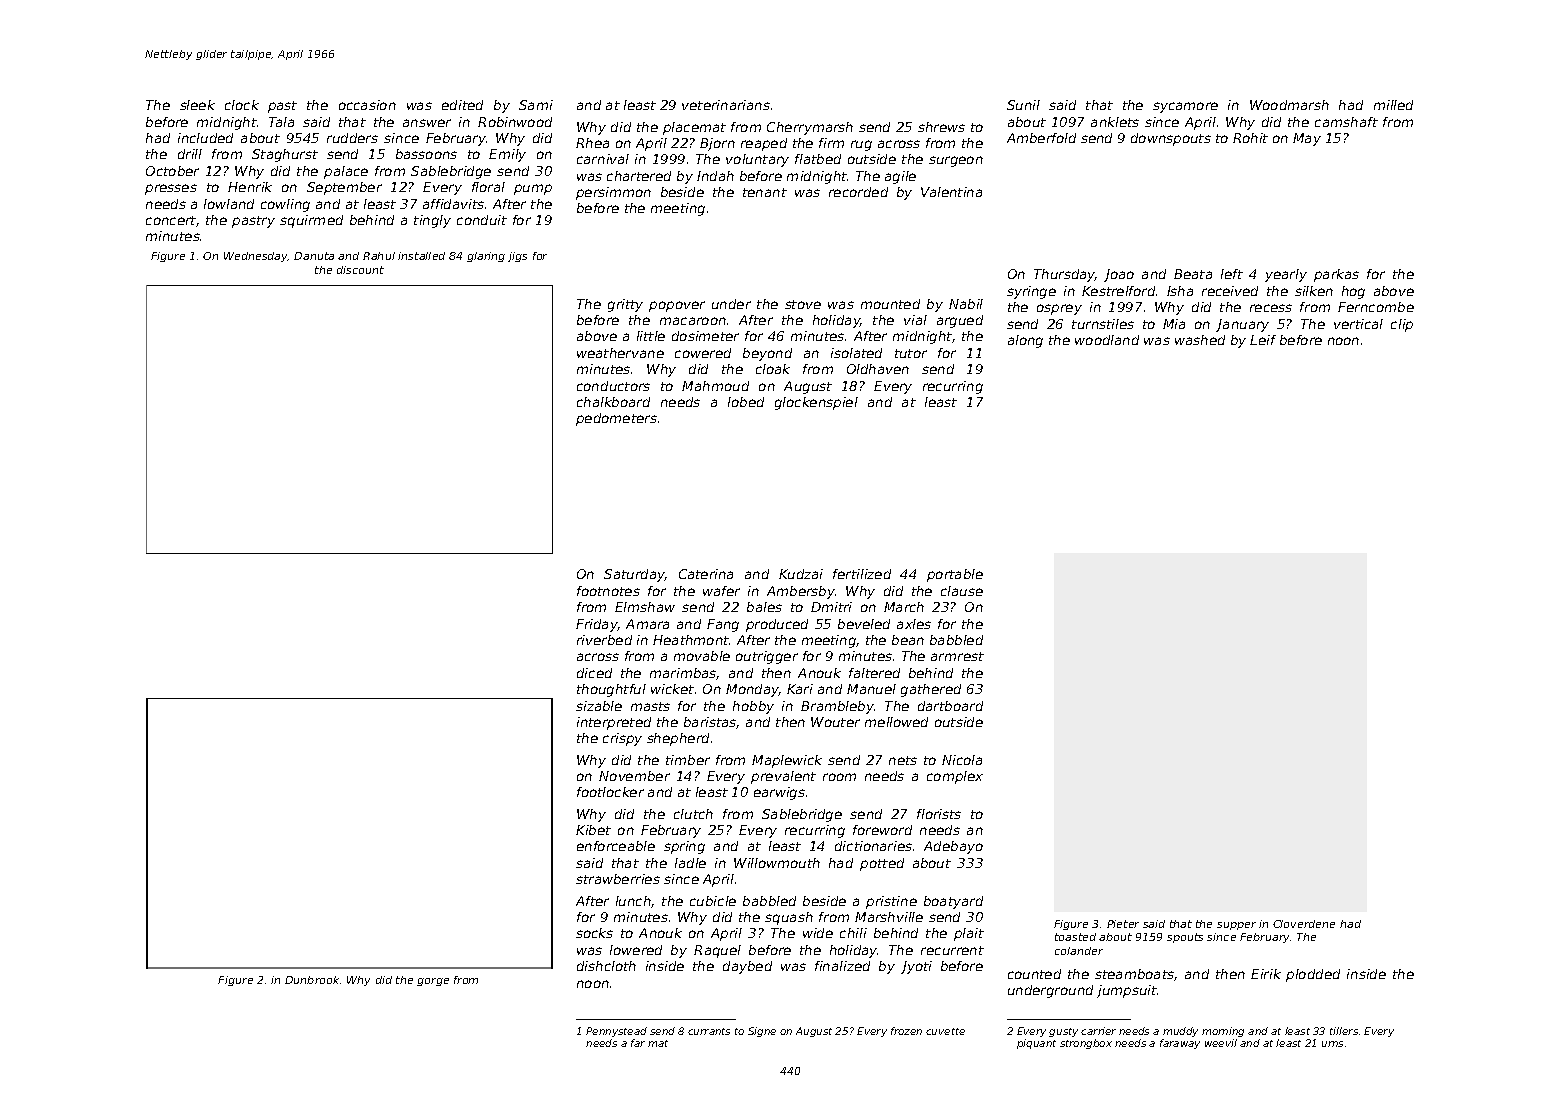 Image resolution: width=1560 pixels, height=1103 pixels. Describe the element at coordinates (955, 575) in the screenshot. I see `portable` at that location.
